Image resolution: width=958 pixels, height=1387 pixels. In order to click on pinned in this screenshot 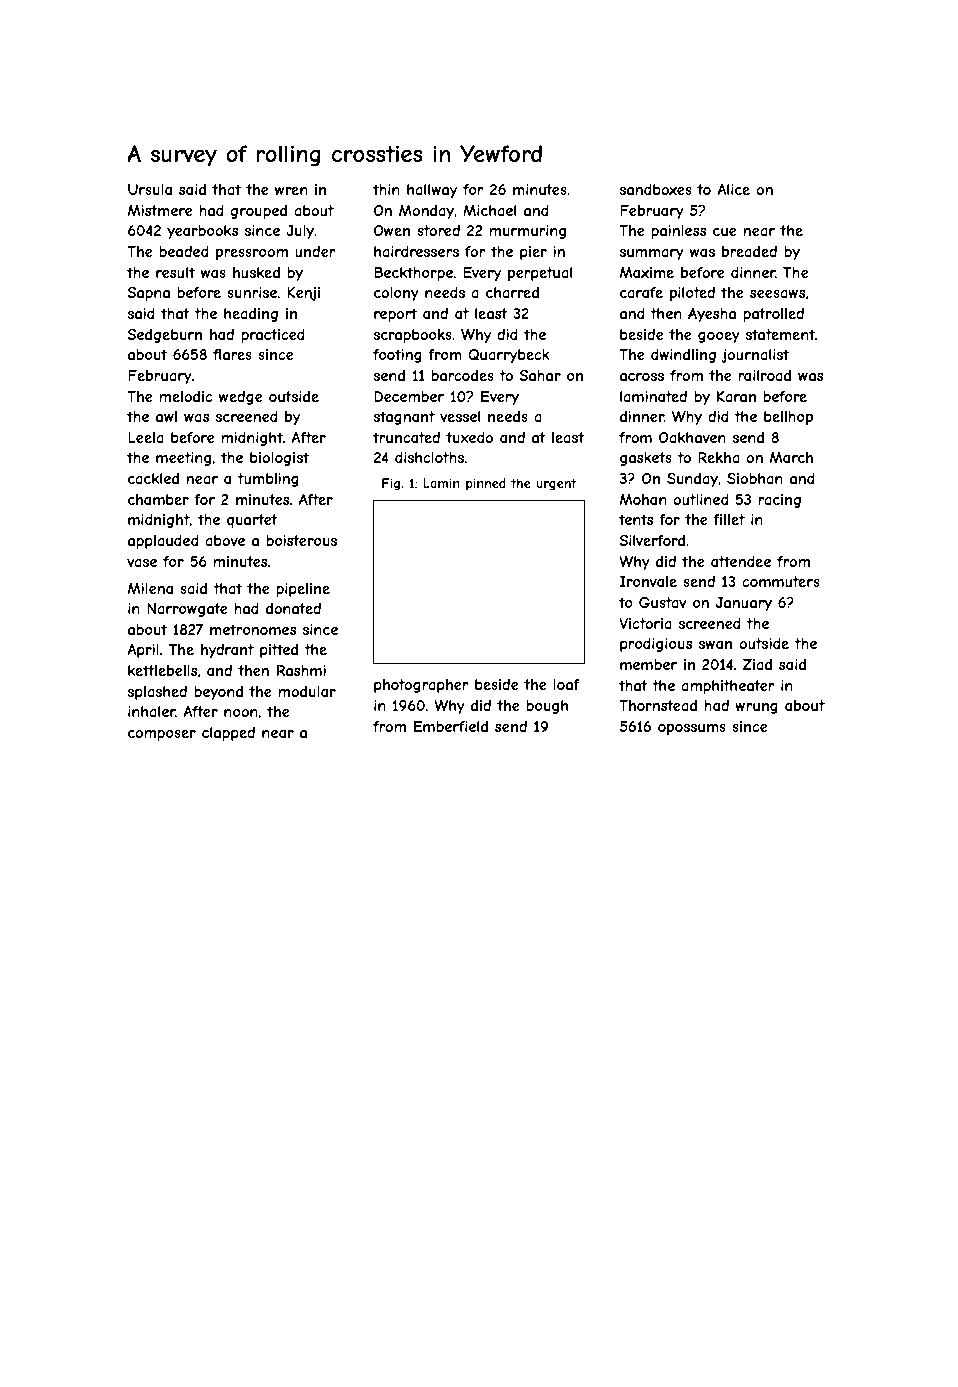, I will do `click(486, 484)`.
